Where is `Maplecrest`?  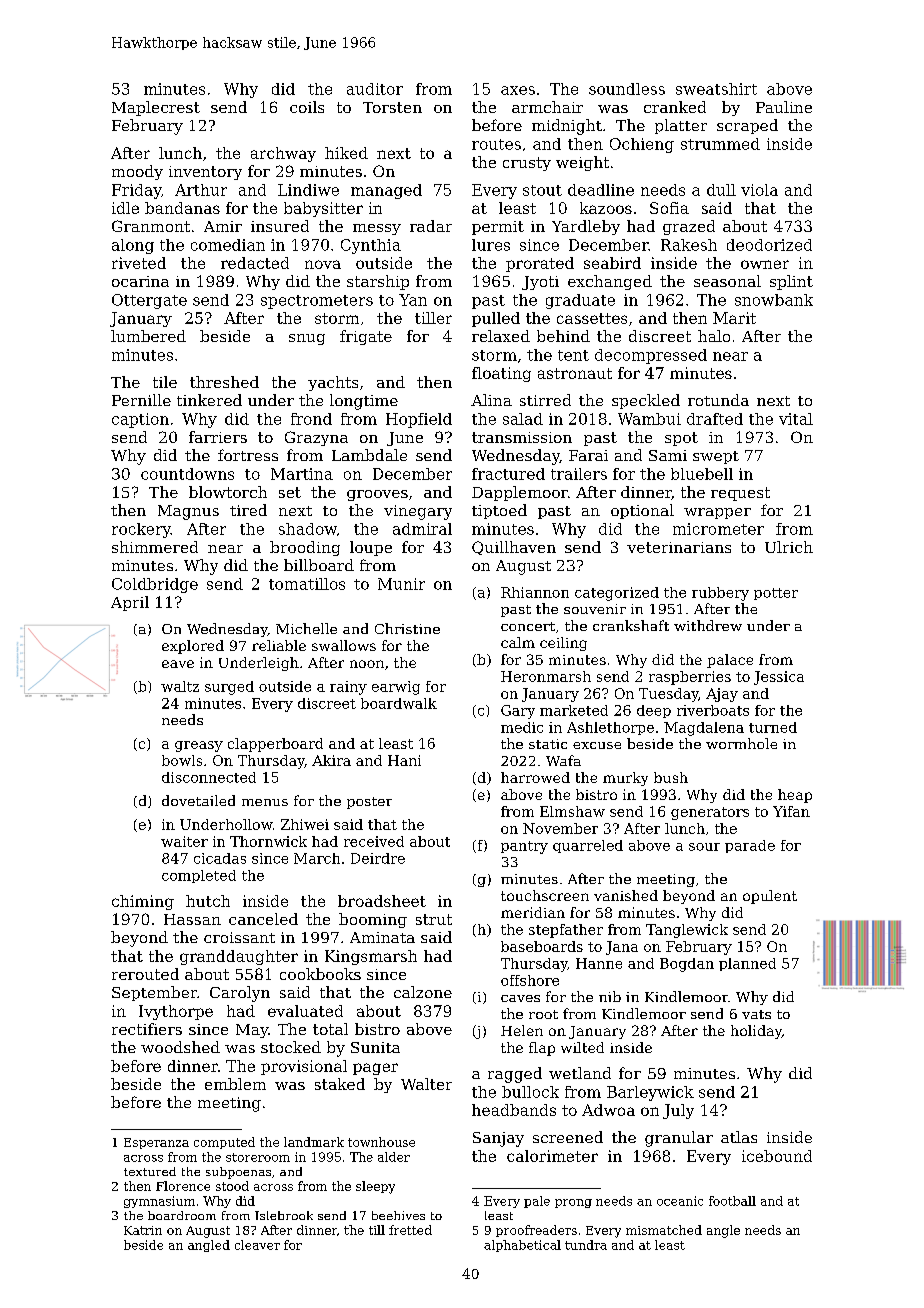 Maplecrest is located at coordinates (156, 108).
